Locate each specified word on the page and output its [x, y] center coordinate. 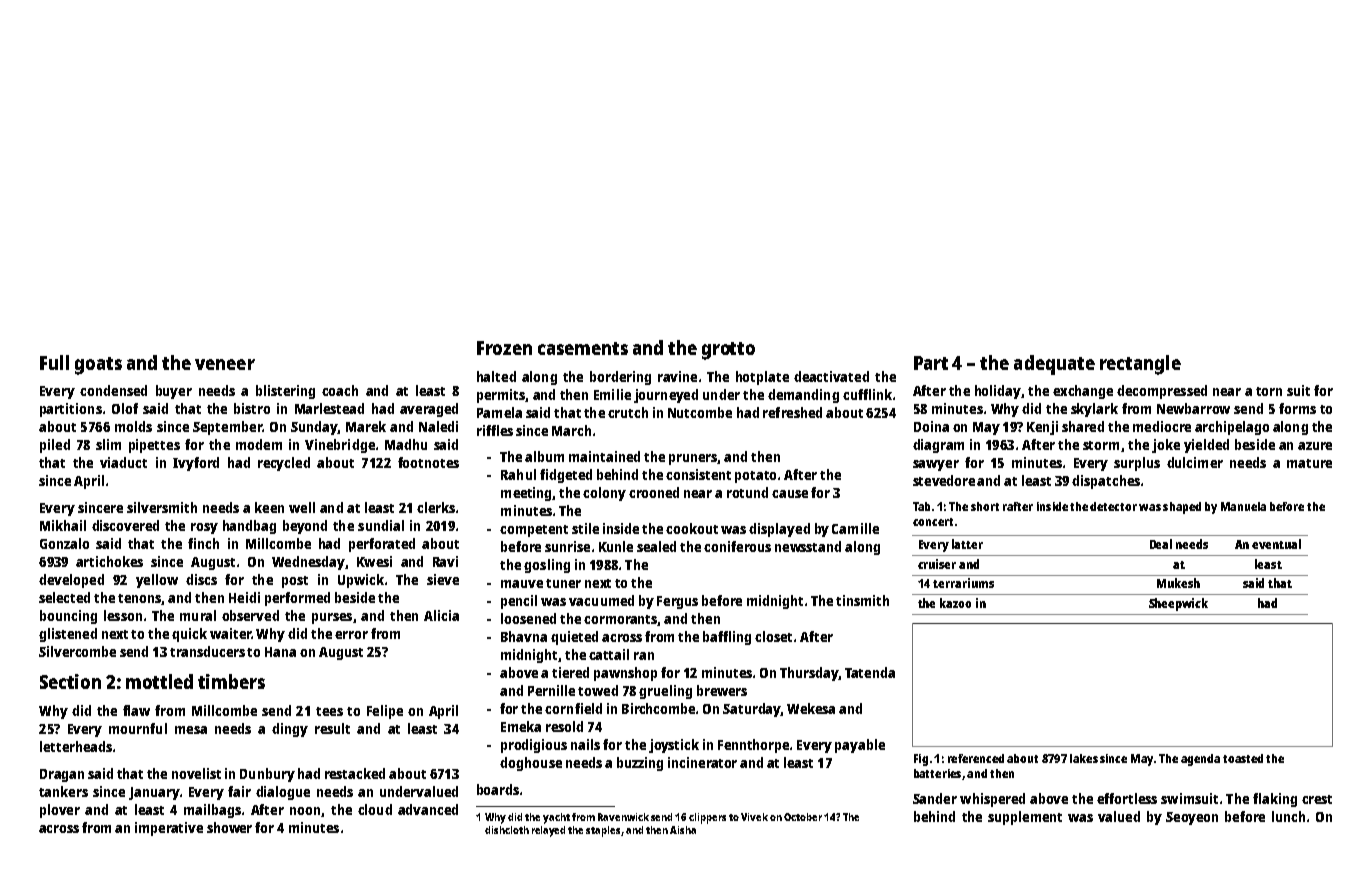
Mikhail [63, 525]
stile [585, 528]
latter [967, 544]
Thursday [809, 674]
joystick [674, 746]
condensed [113, 390]
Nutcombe [700, 412]
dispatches [1106, 482]
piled [55, 446]
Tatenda [870, 672]
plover [60, 811]
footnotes [428, 462]
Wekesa [811, 708]
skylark [1094, 410]
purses [332, 618]
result [332, 728]
